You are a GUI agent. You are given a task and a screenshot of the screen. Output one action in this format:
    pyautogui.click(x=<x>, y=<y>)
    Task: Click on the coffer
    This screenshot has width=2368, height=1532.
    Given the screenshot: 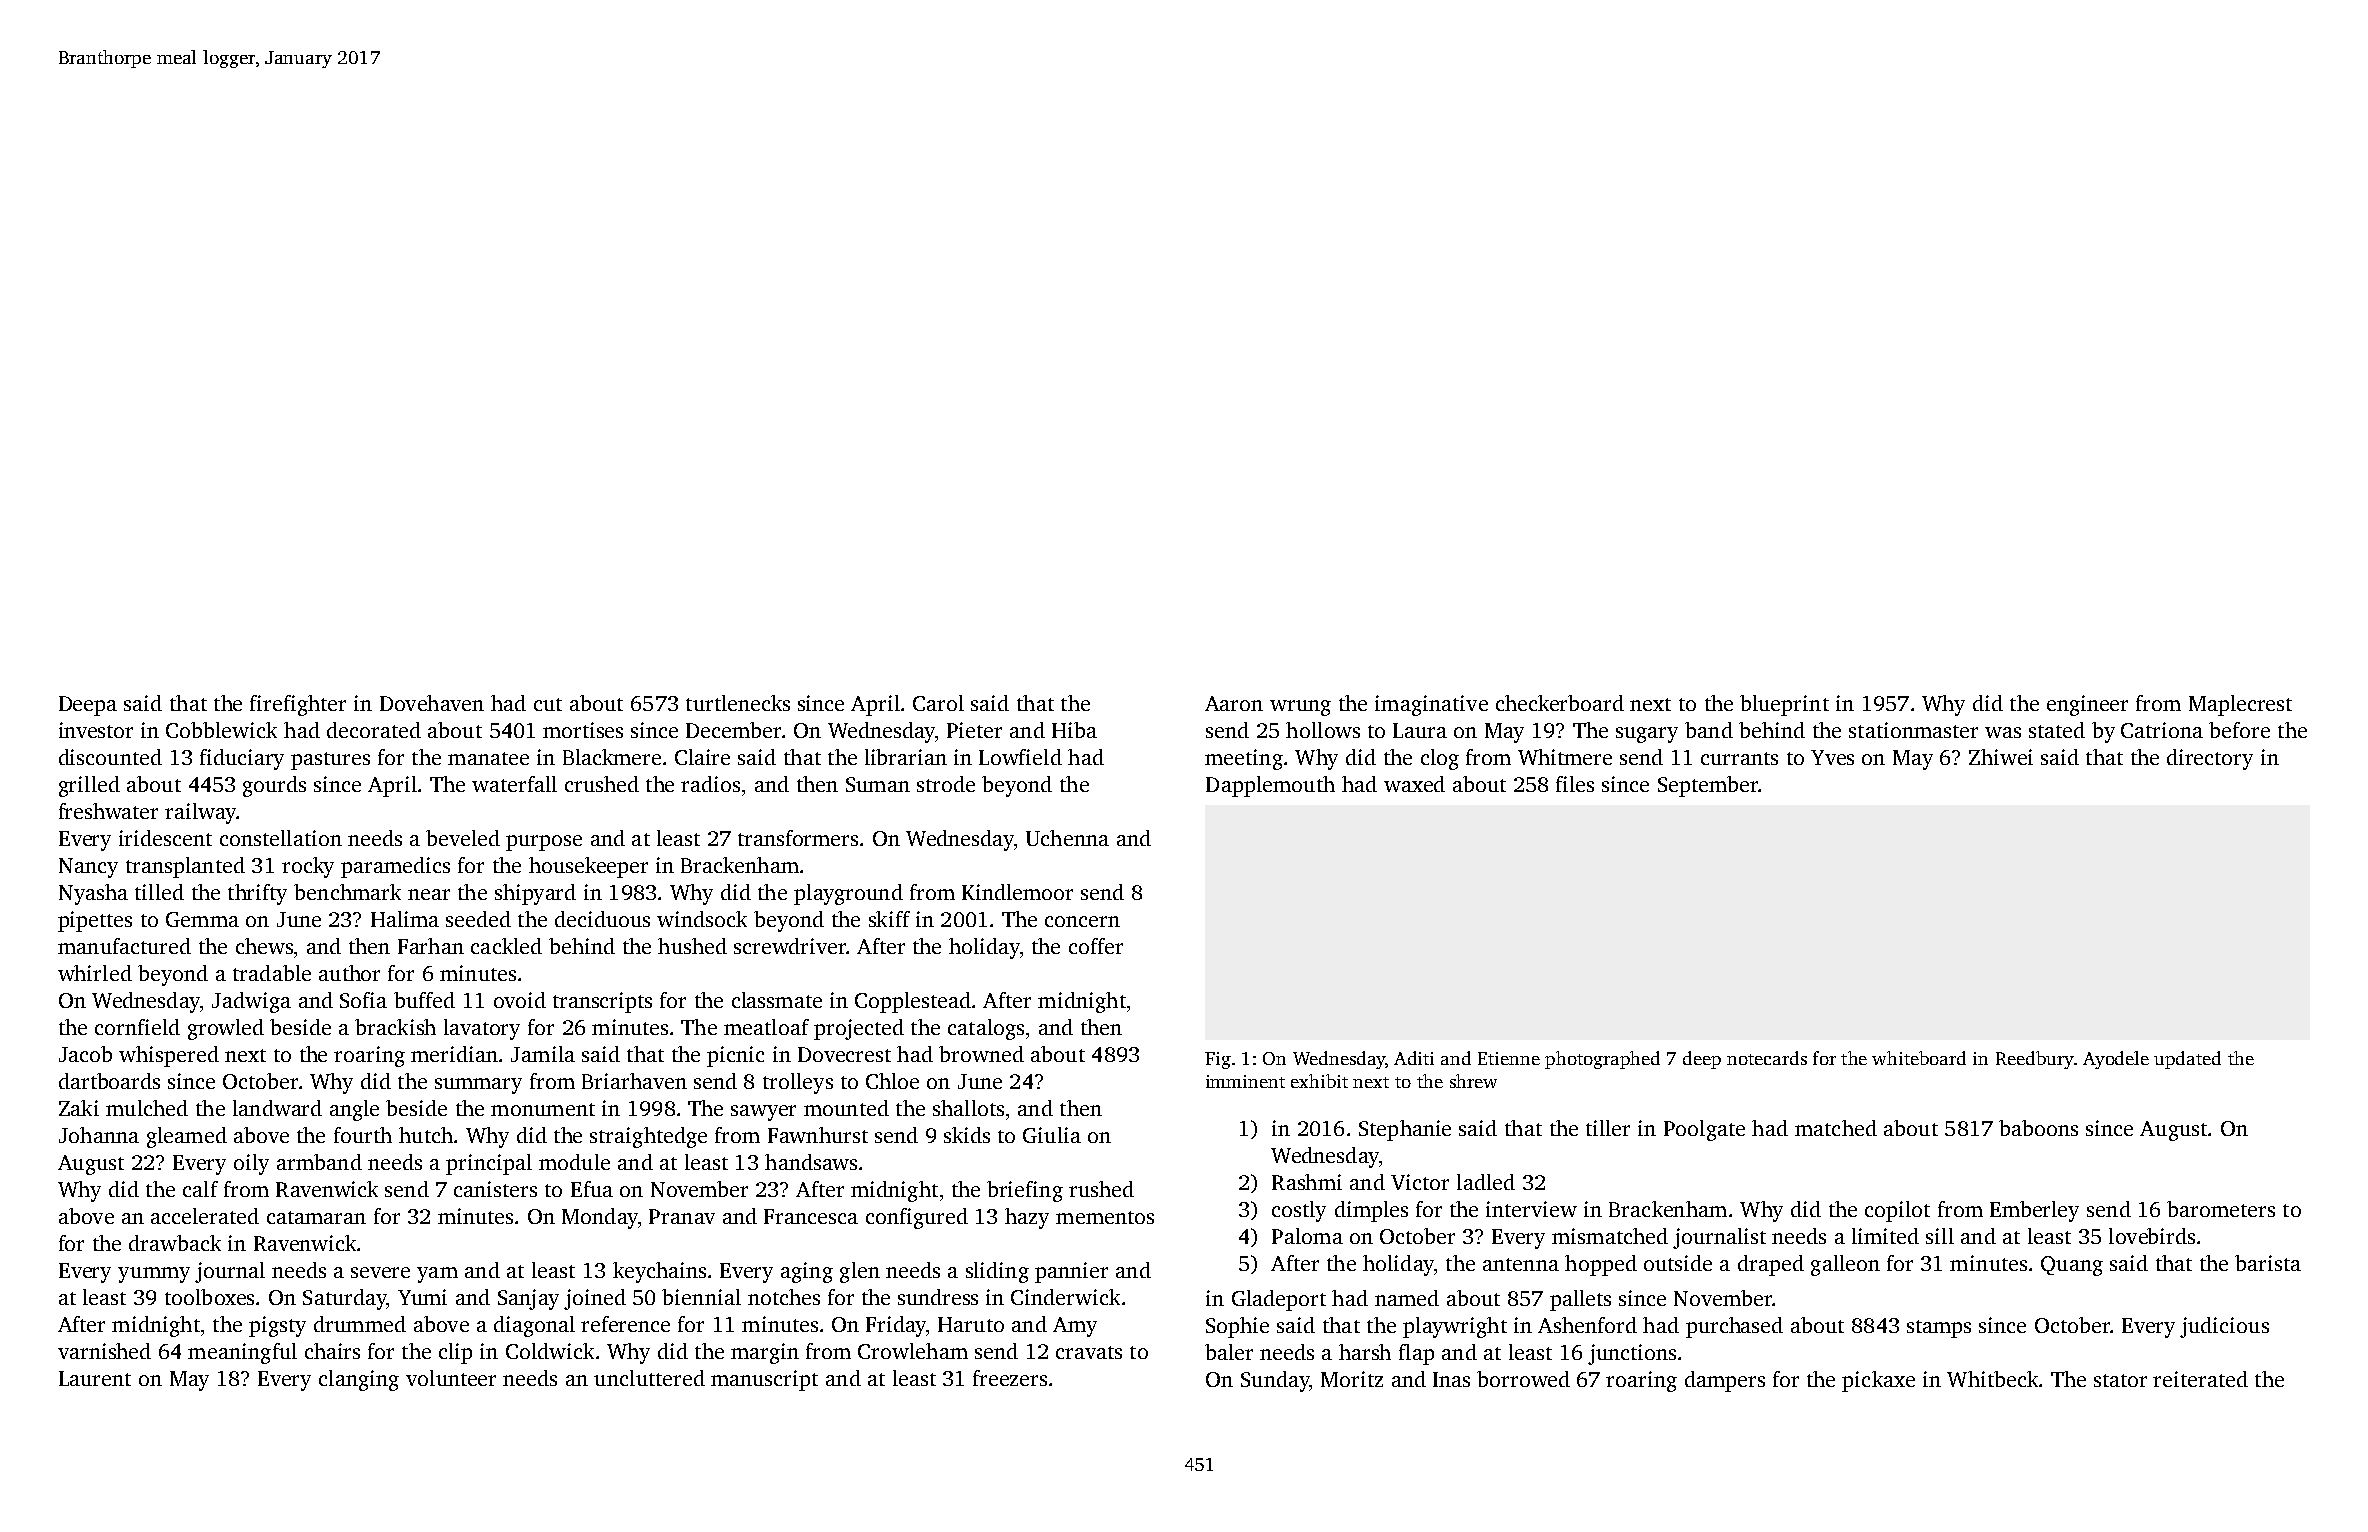 What is the action you would take?
    pyautogui.click(x=1096, y=946)
